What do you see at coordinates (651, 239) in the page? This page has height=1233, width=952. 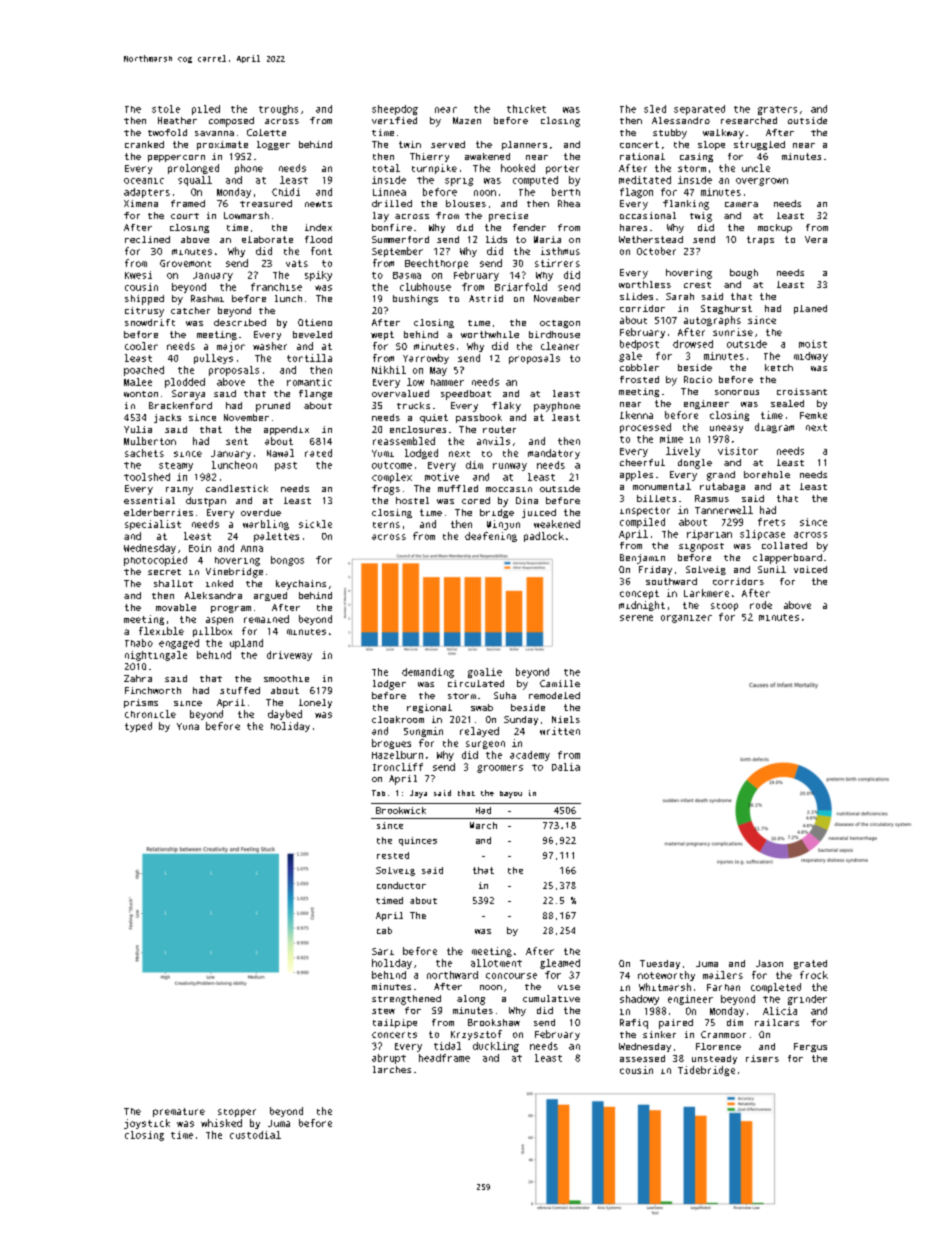 I see `Wetherstead` at bounding box center [651, 239].
